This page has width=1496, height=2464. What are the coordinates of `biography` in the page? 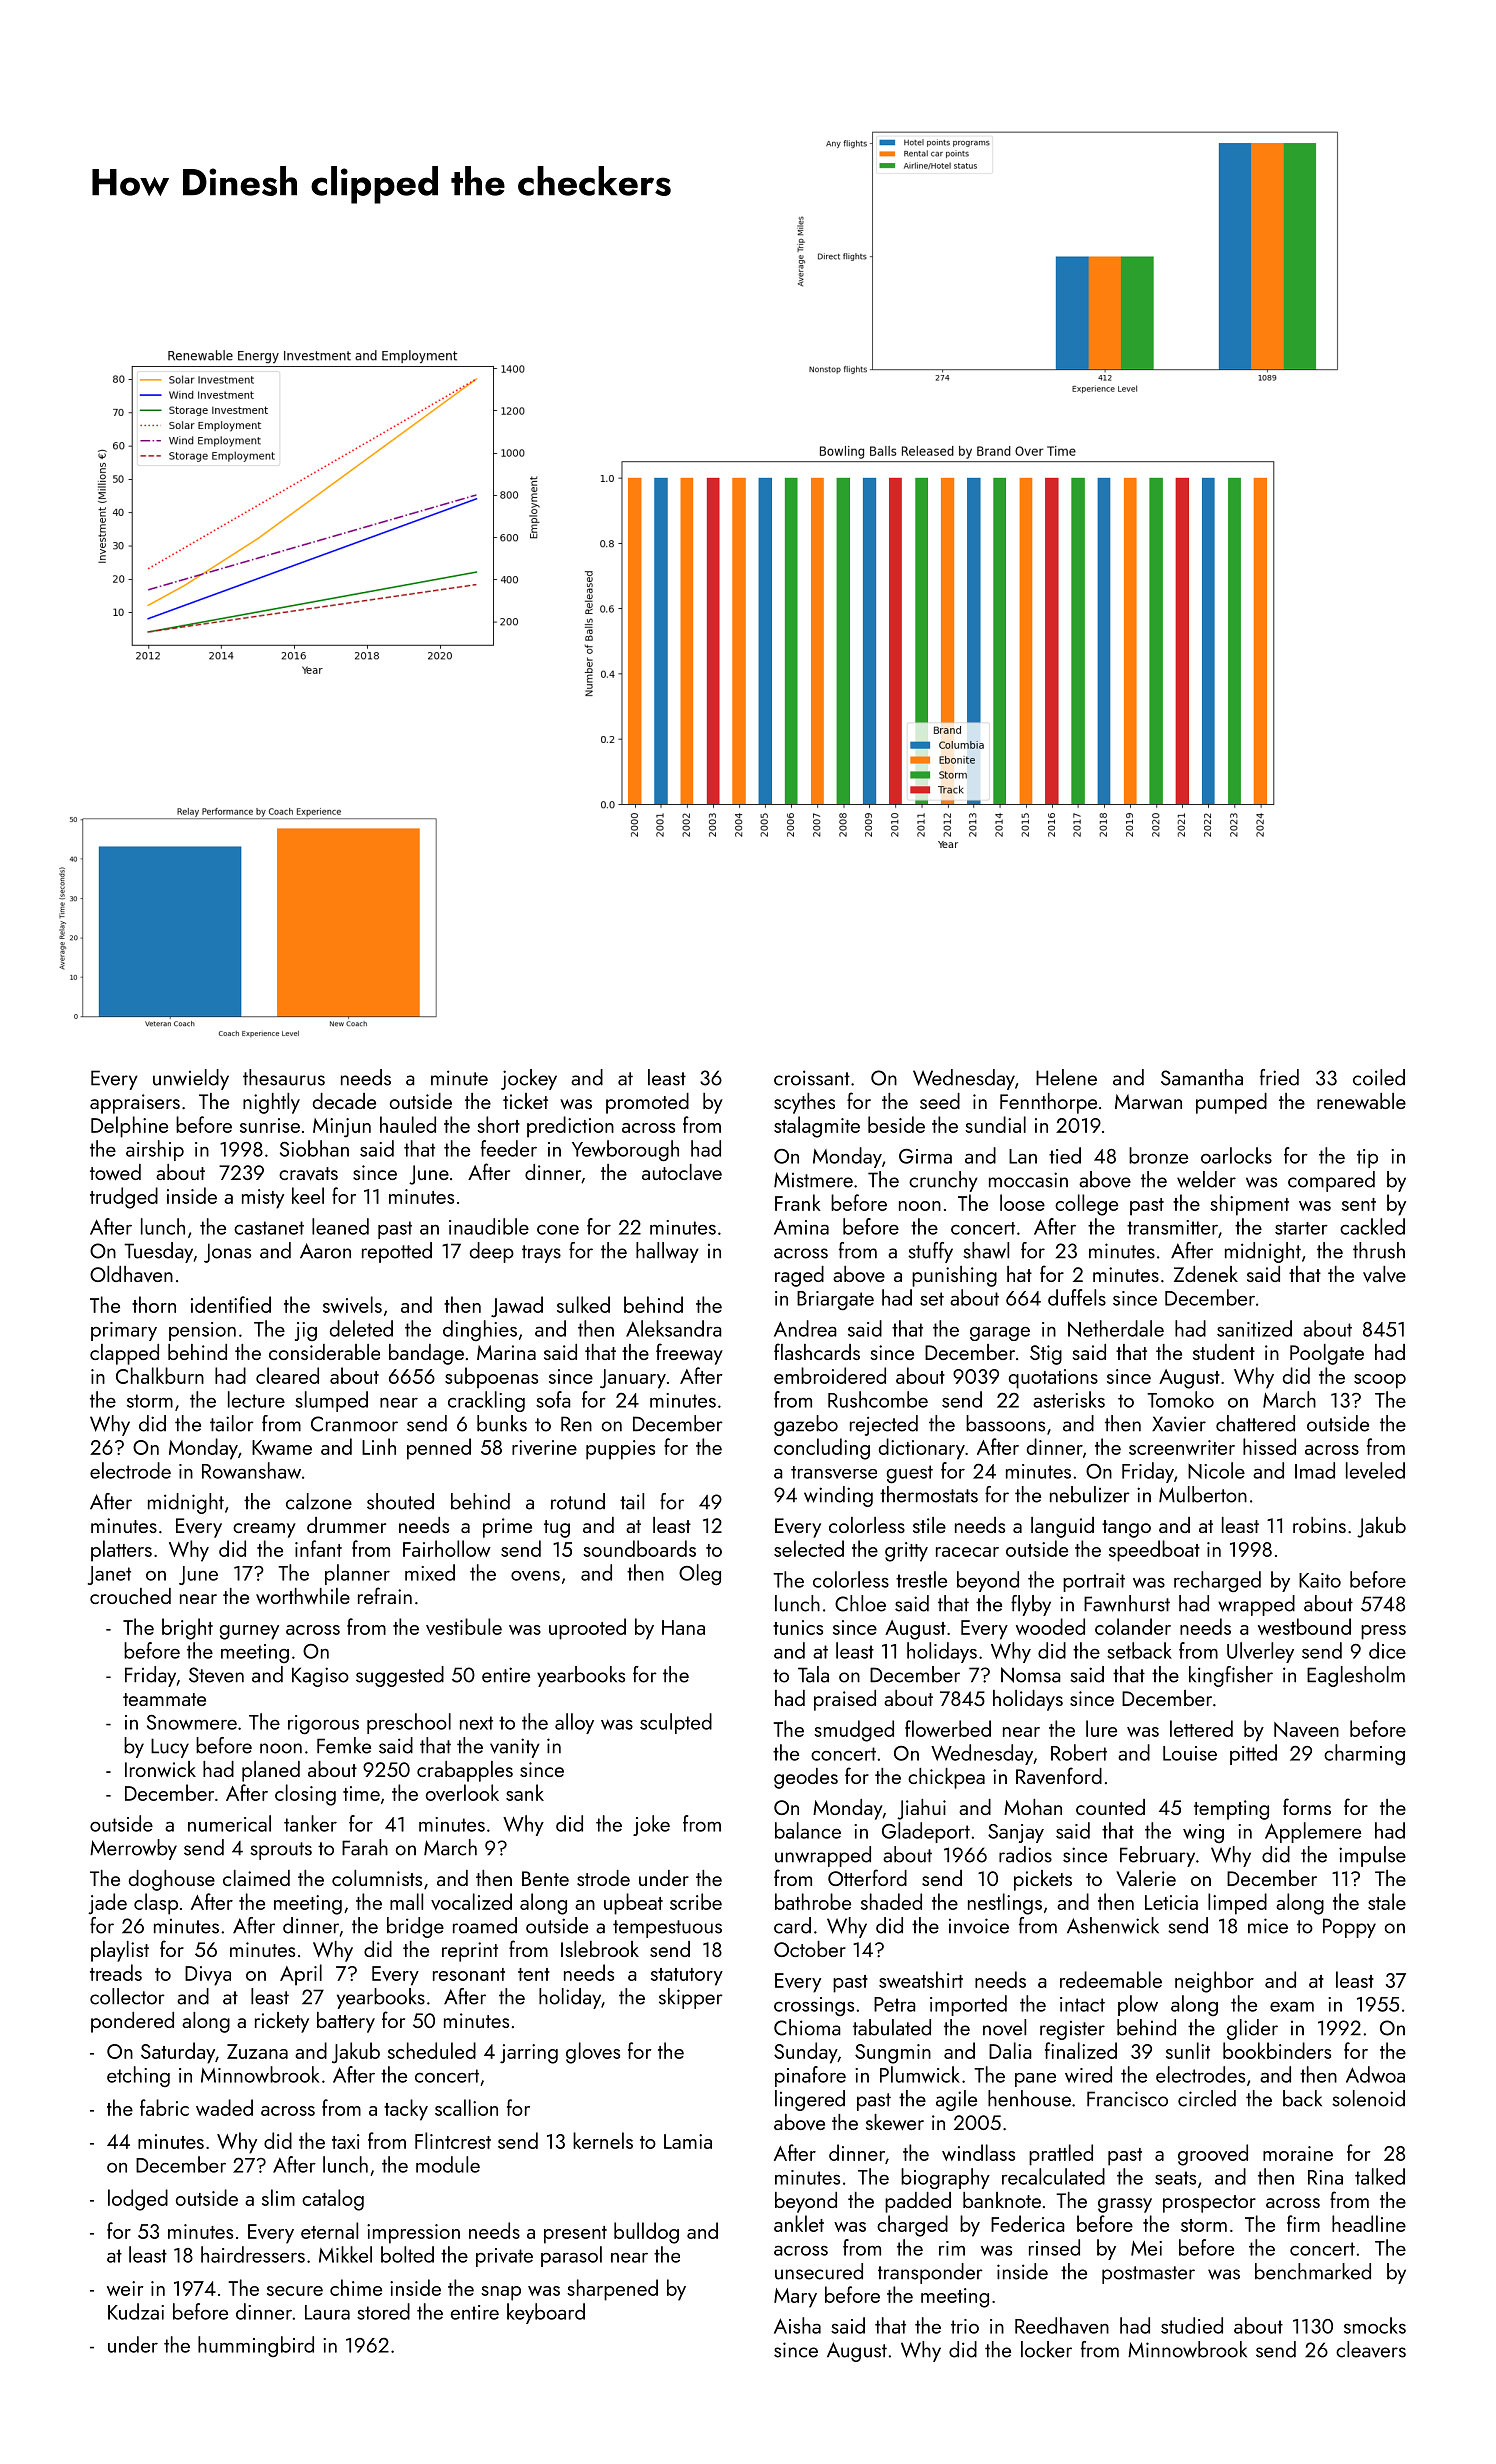 It's located at (945, 2178).
